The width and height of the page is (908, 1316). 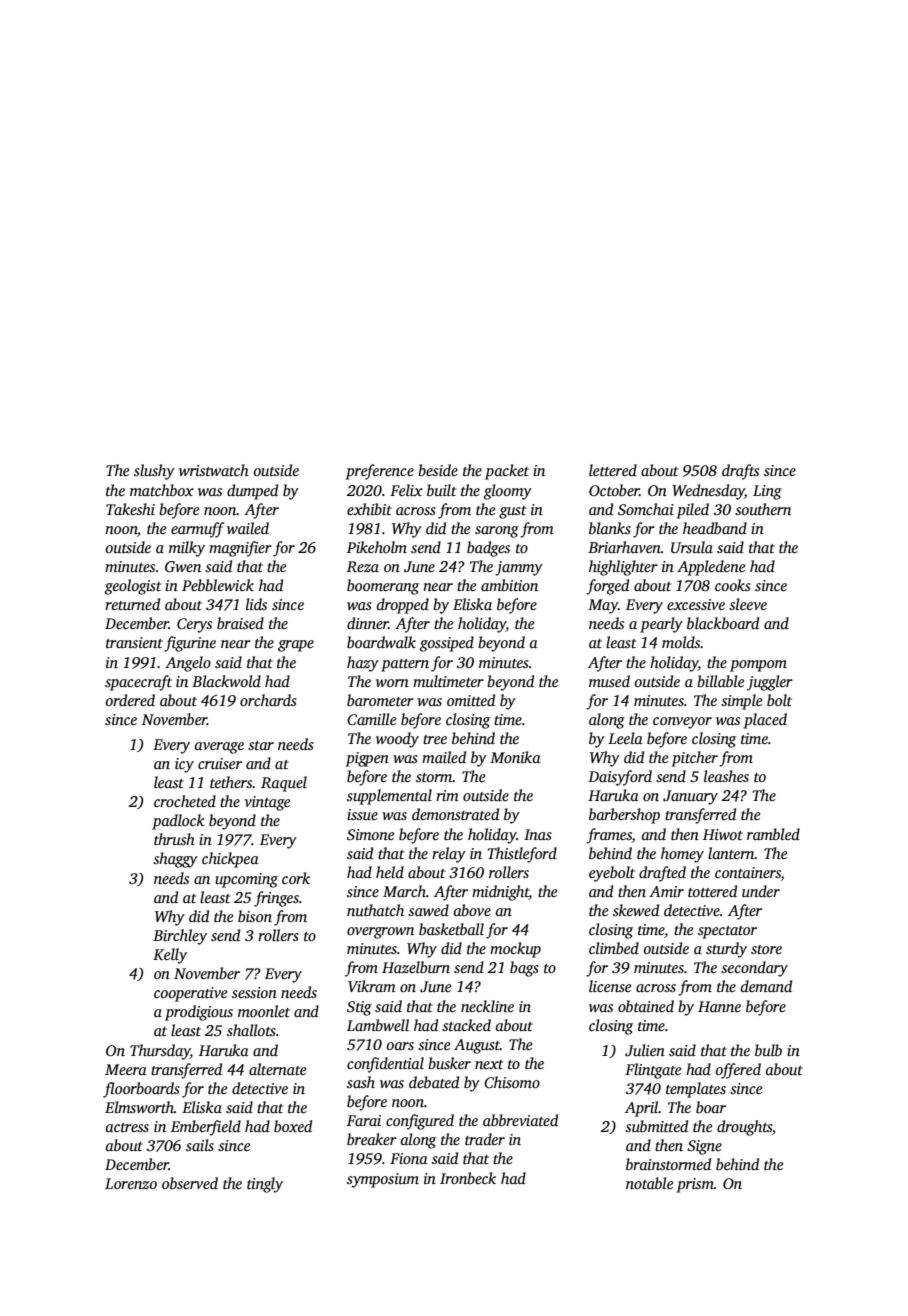 What do you see at coordinates (649, 1183) in the page?
I see `notable` at bounding box center [649, 1183].
